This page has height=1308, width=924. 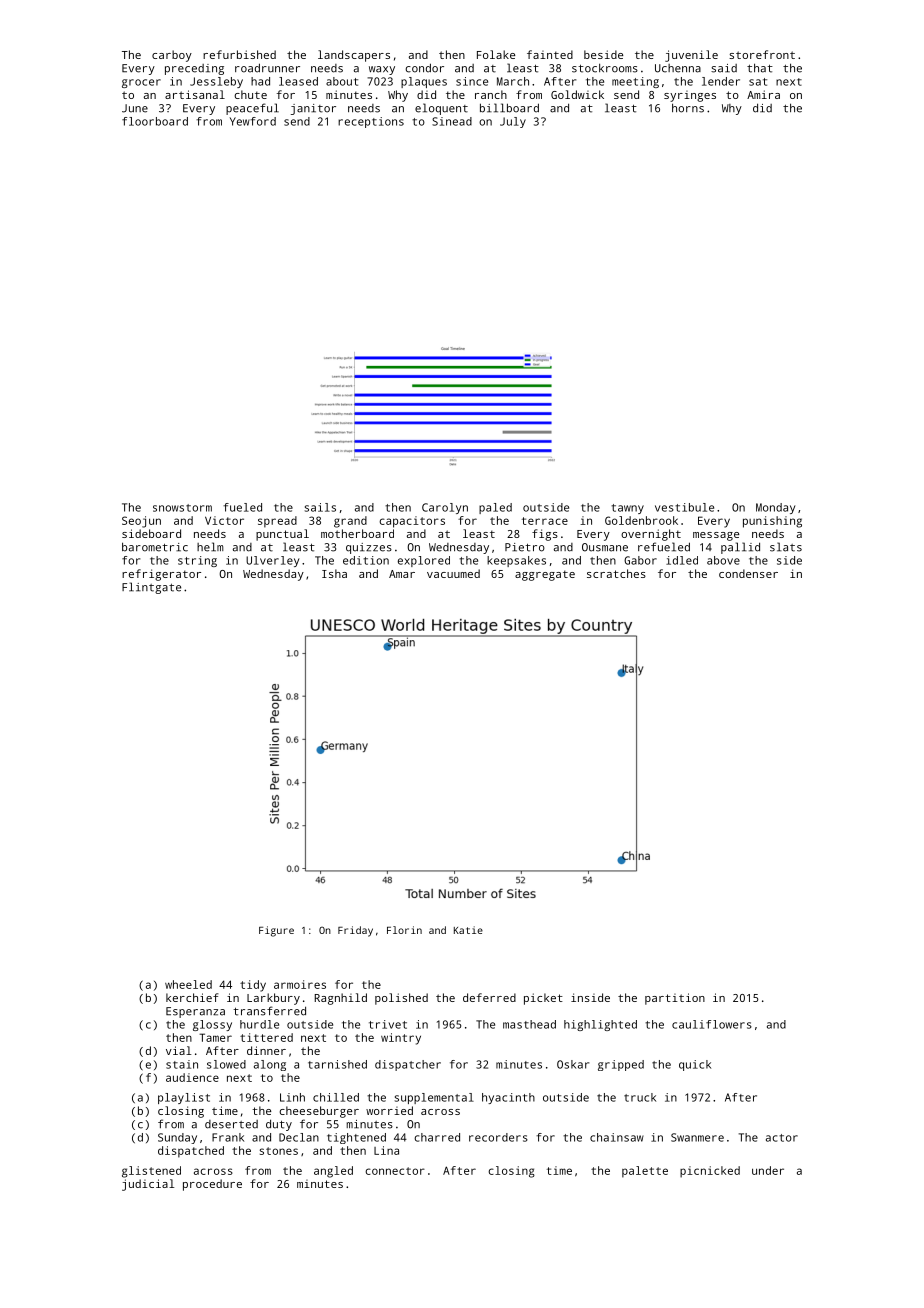 What do you see at coordinates (395, 1171) in the page?
I see `connector` at bounding box center [395, 1171].
